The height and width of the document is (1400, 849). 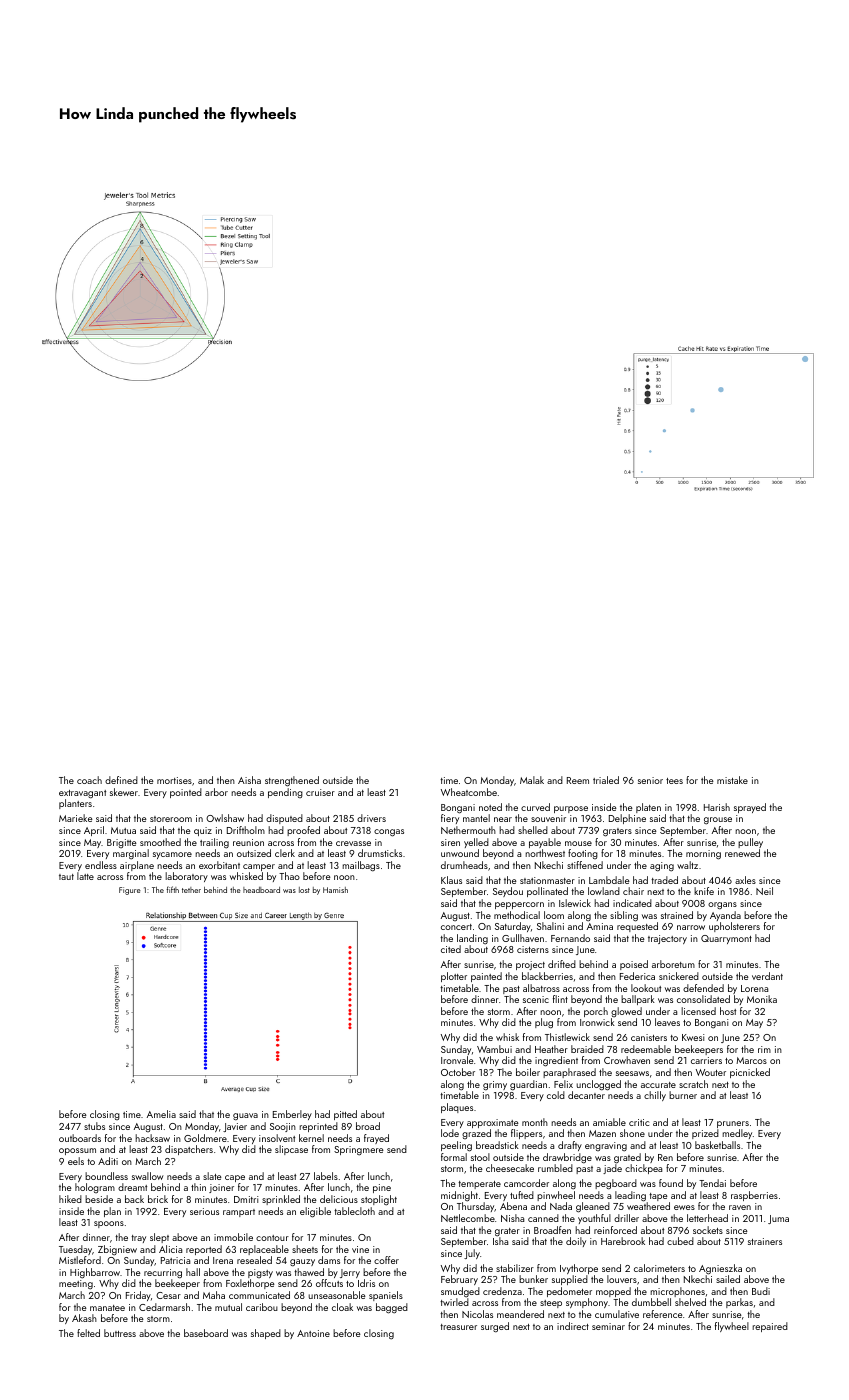 I want to click on concert, so click(x=456, y=927).
